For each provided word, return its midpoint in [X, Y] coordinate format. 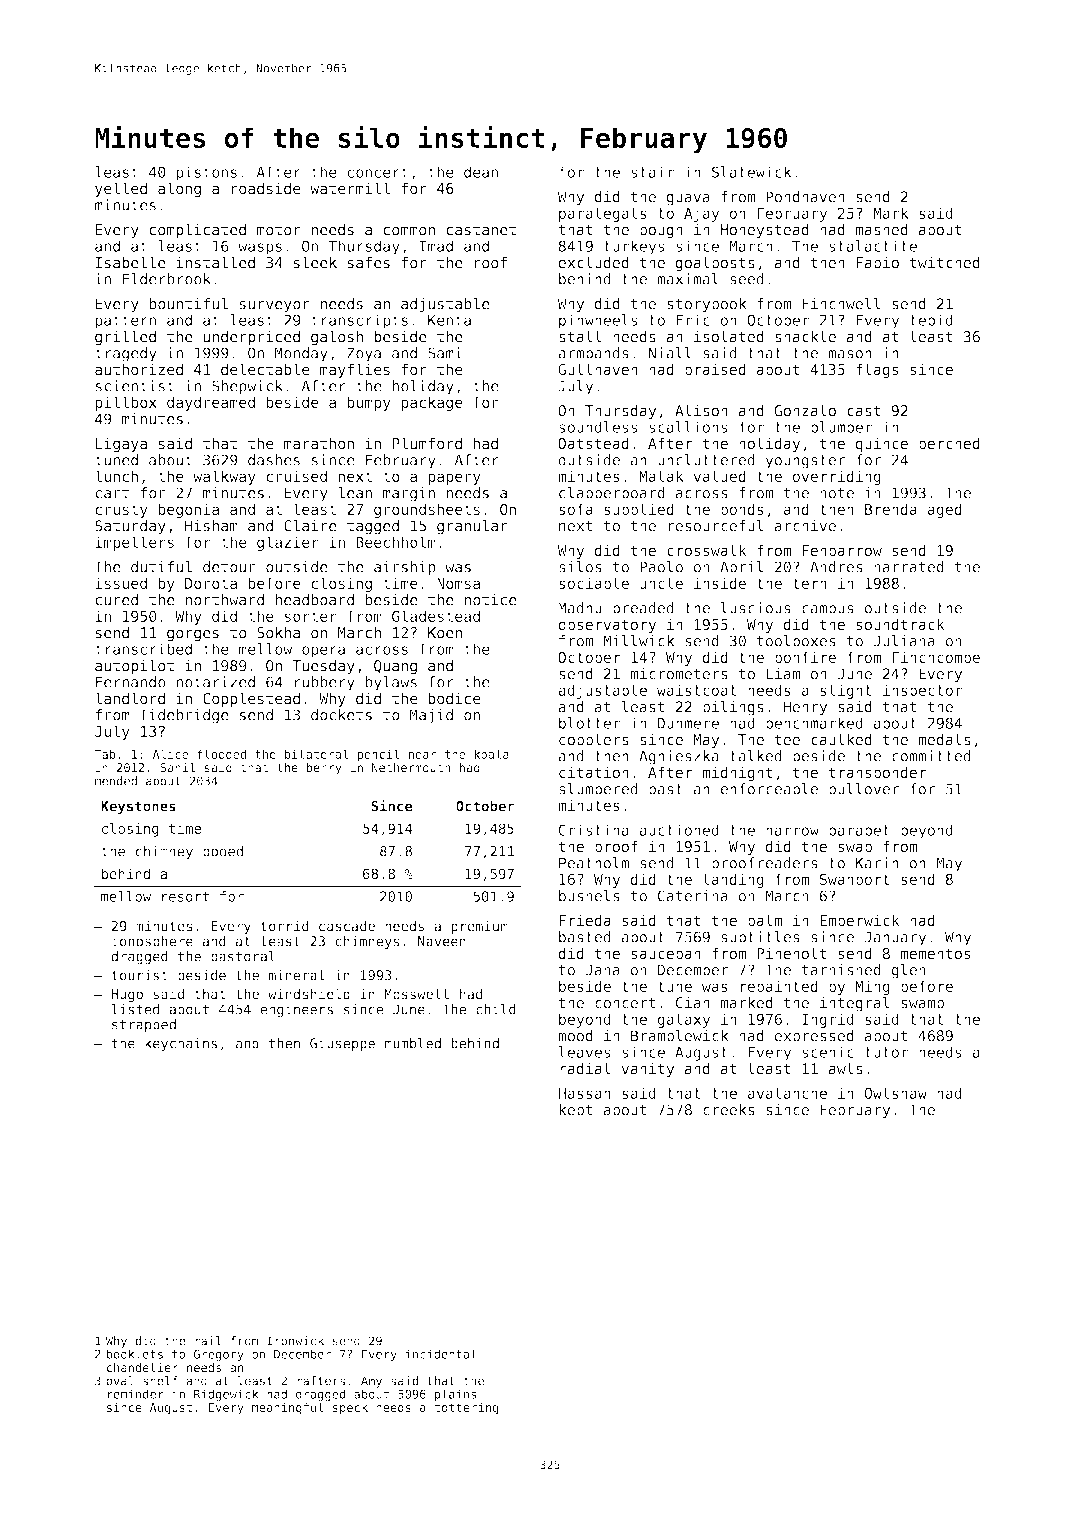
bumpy [369, 403]
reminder [136, 1394]
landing [733, 880]
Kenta [449, 320]
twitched [945, 263]
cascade [347, 926]
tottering [466, 1408]
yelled [121, 189]
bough [661, 231]
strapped [144, 1026]
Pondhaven [805, 197]
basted [585, 937]
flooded [221, 754]
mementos [935, 953]
